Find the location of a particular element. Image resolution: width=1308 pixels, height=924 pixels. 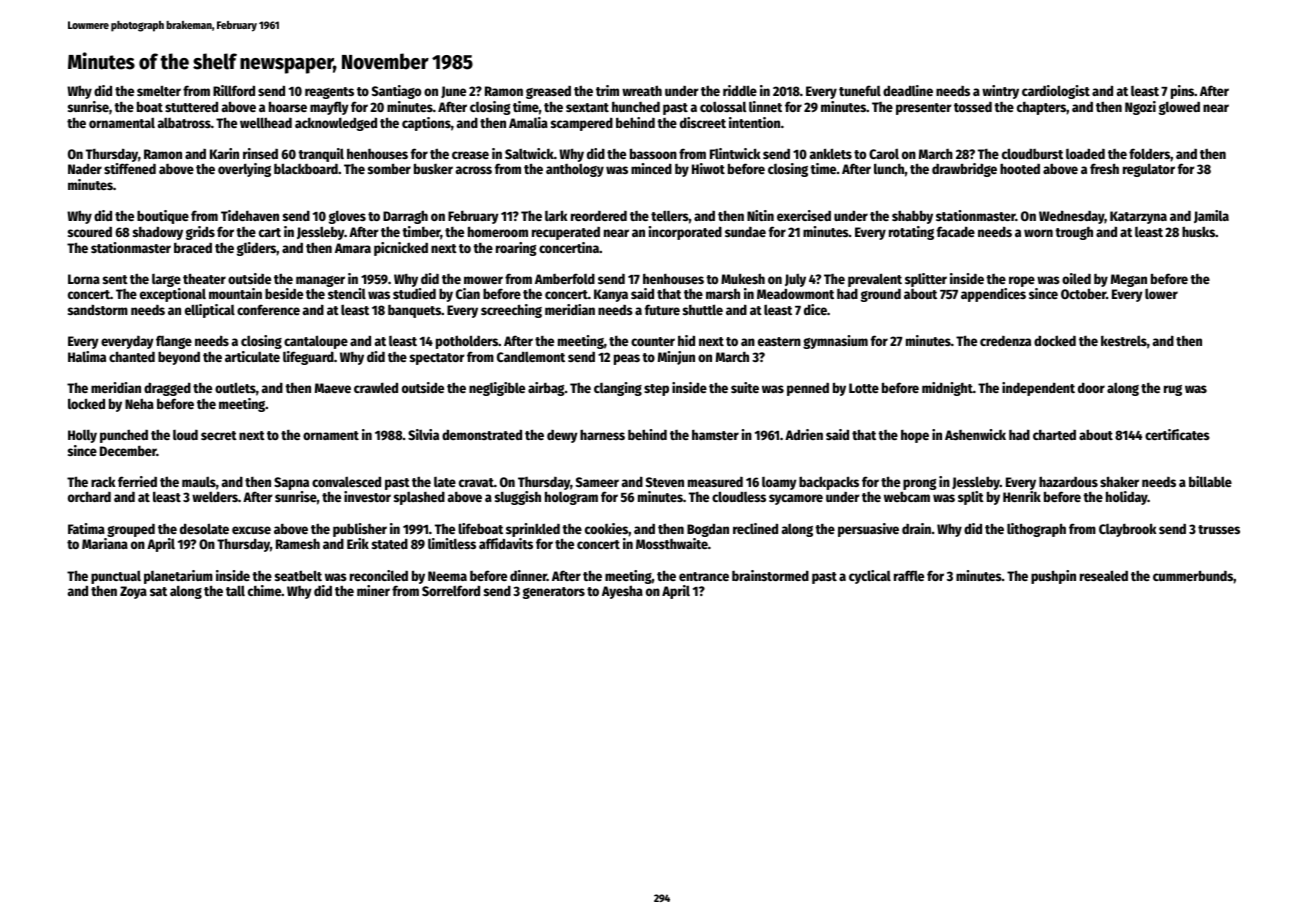

sprinkled is located at coordinates (533, 530).
